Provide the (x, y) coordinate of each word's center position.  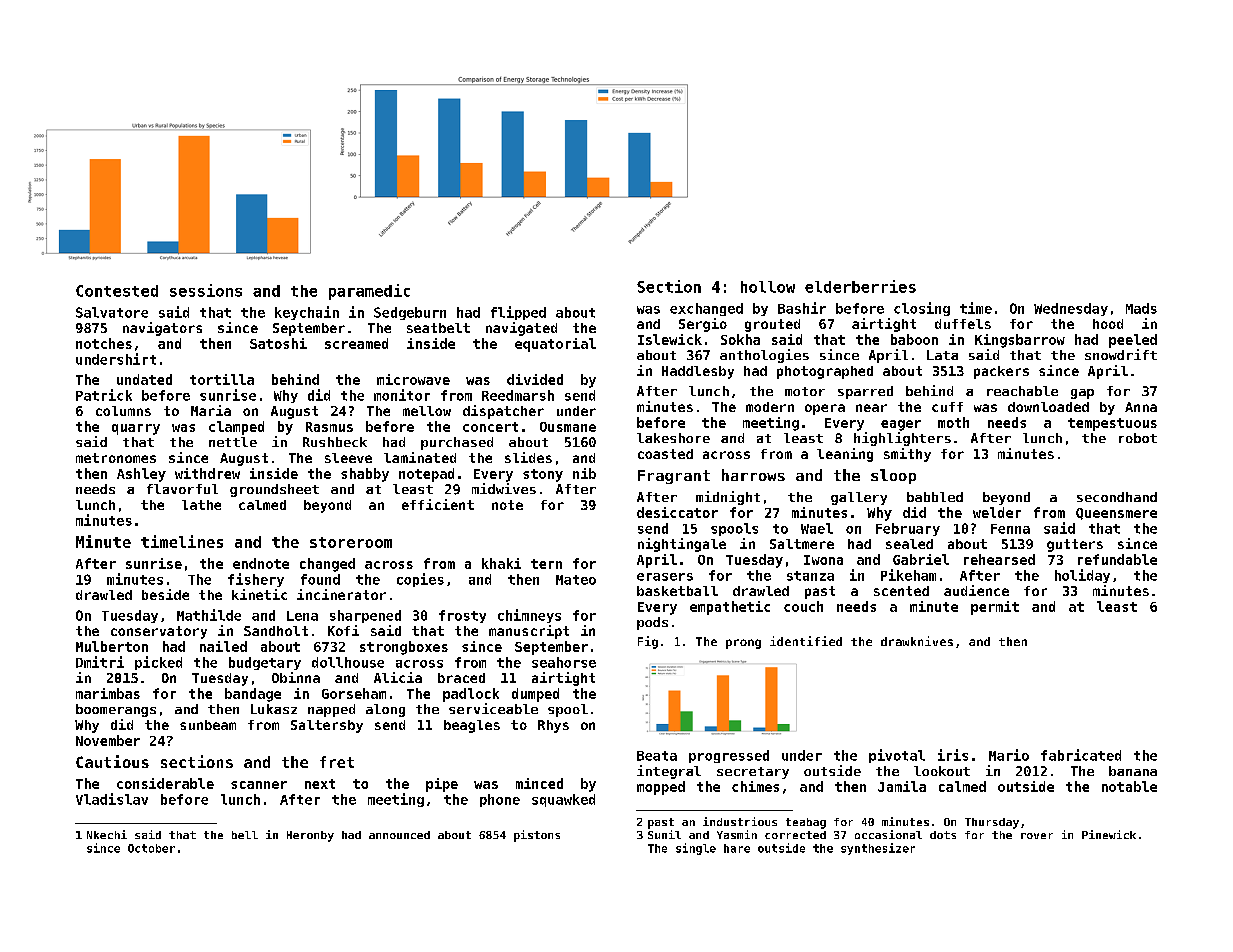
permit (995, 608)
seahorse (564, 662)
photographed (825, 372)
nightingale (682, 545)
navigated (521, 329)
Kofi (343, 630)
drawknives (917, 641)
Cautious (112, 761)
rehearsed (999, 559)
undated (144, 379)
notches (104, 343)
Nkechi (107, 834)
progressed (729, 756)
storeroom (351, 542)
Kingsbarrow (1020, 341)
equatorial (555, 345)
